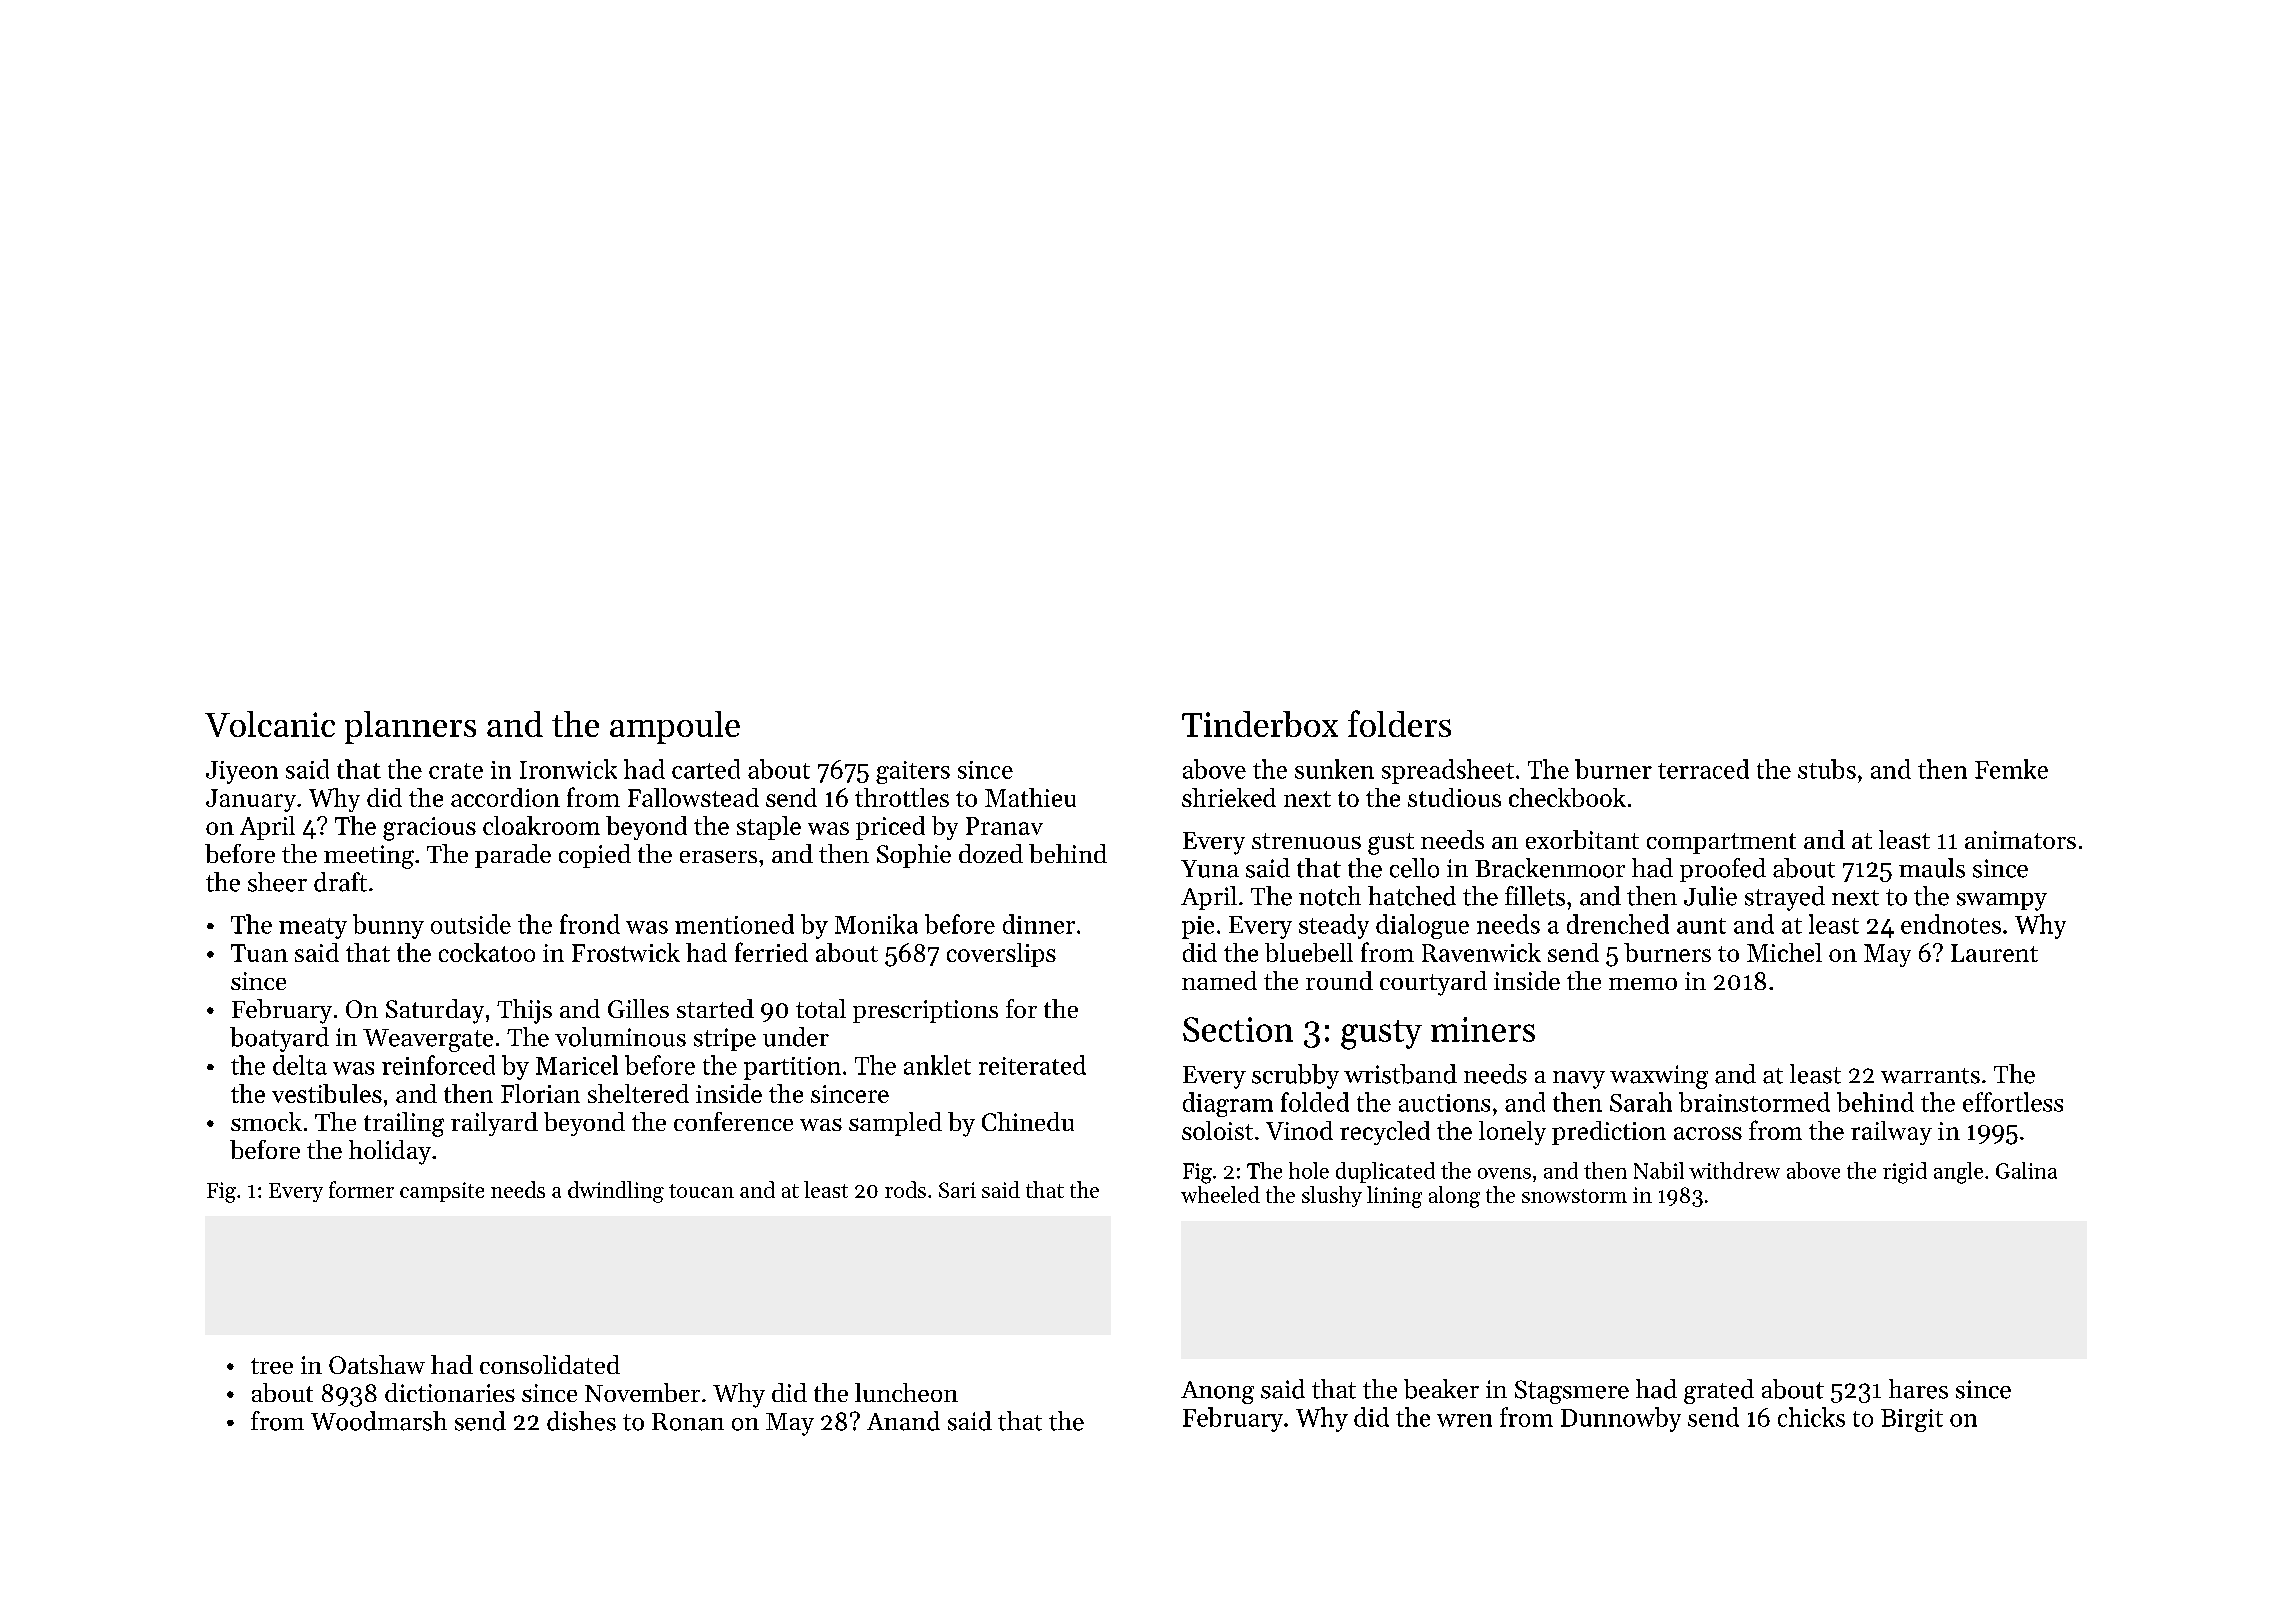 The image size is (2292, 1620). I want to click on rods, so click(905, 1189).
